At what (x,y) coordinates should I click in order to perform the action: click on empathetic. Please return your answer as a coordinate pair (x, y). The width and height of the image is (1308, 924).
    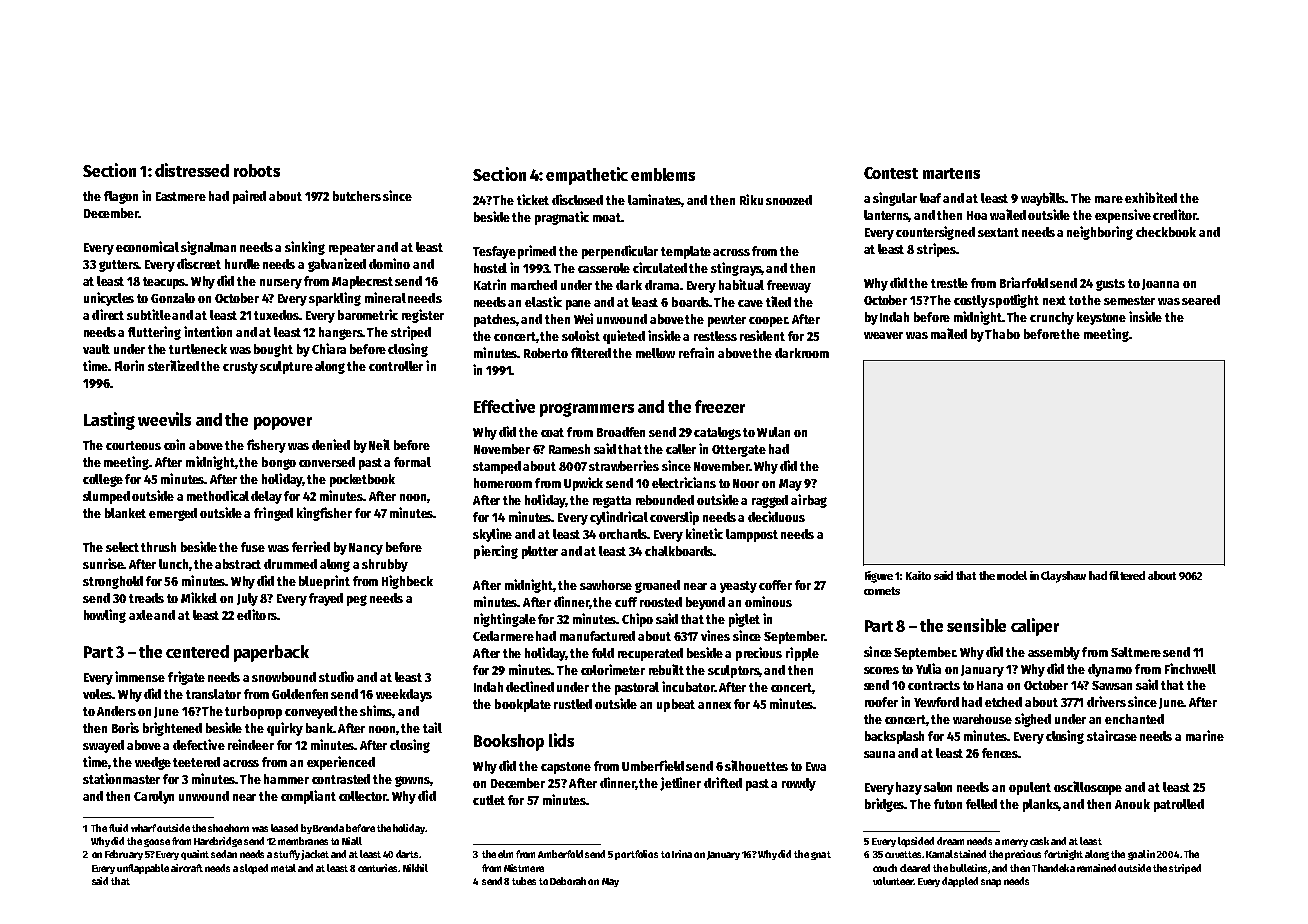
    Looking at the image, I should click on (587, 176).
